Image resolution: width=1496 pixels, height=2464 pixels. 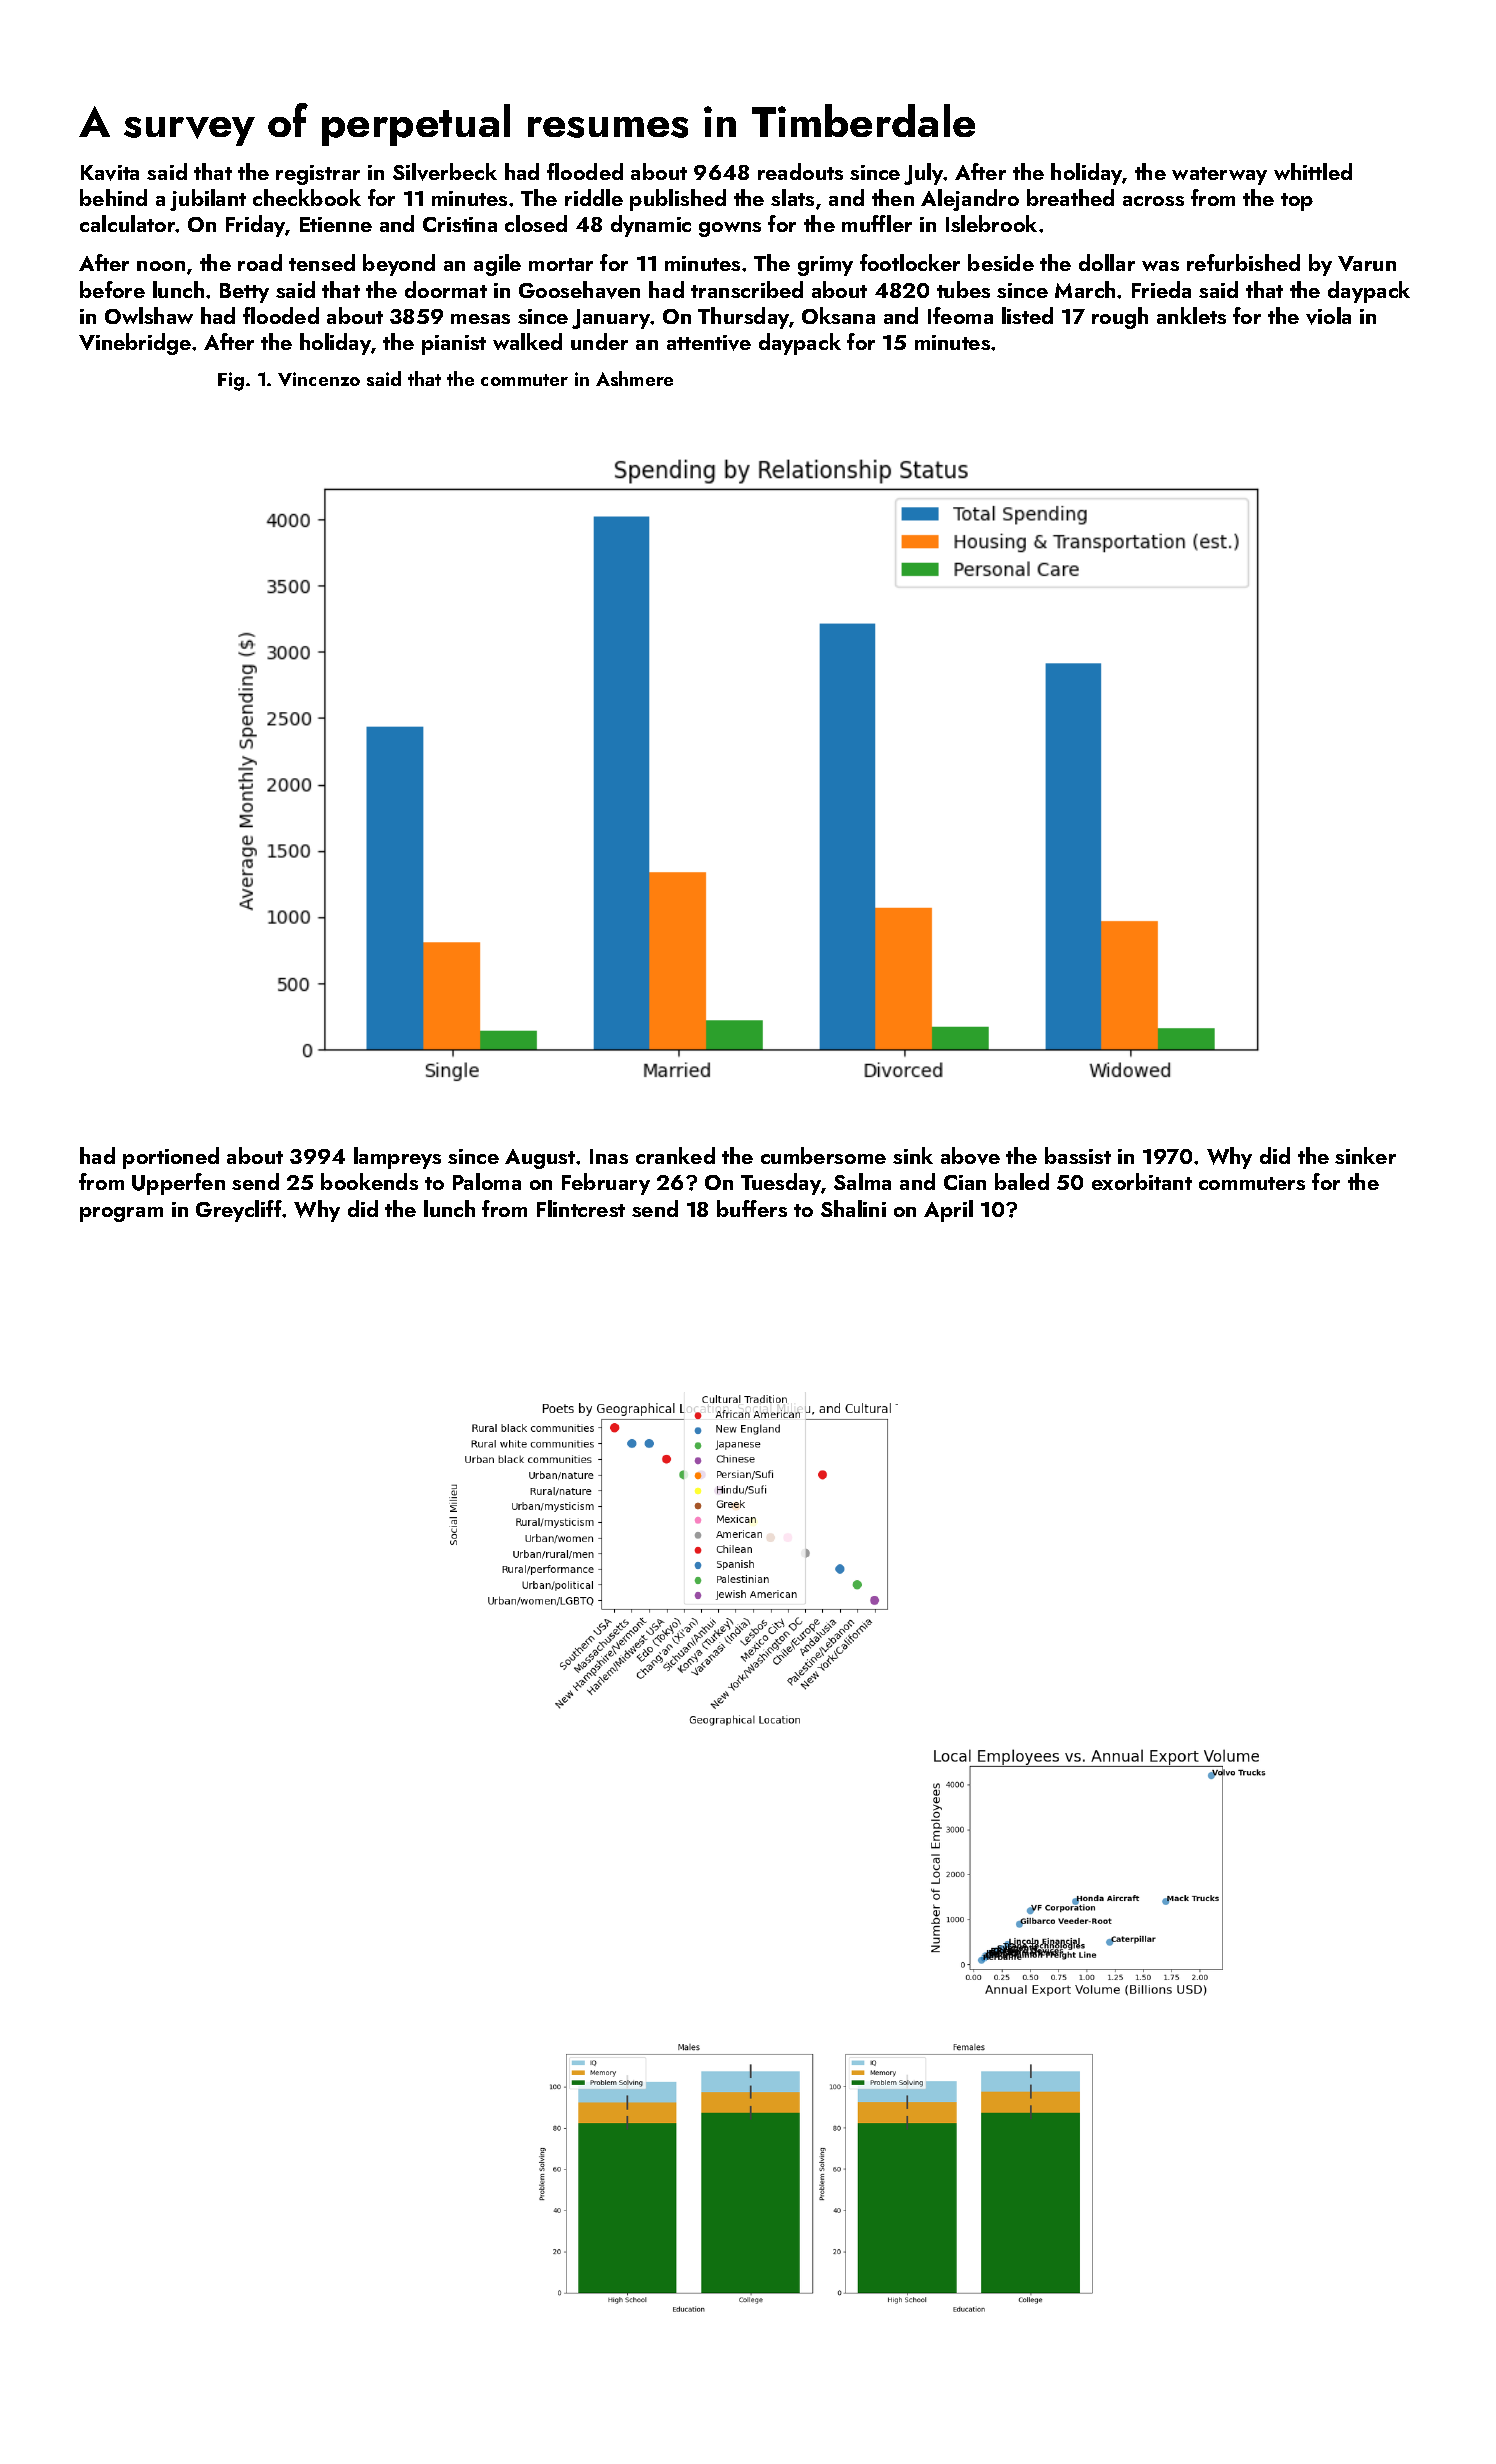 What do you see at coordinates (1191, 315) in the document?
I see `anklets` at bounding box center [1191, 315].
